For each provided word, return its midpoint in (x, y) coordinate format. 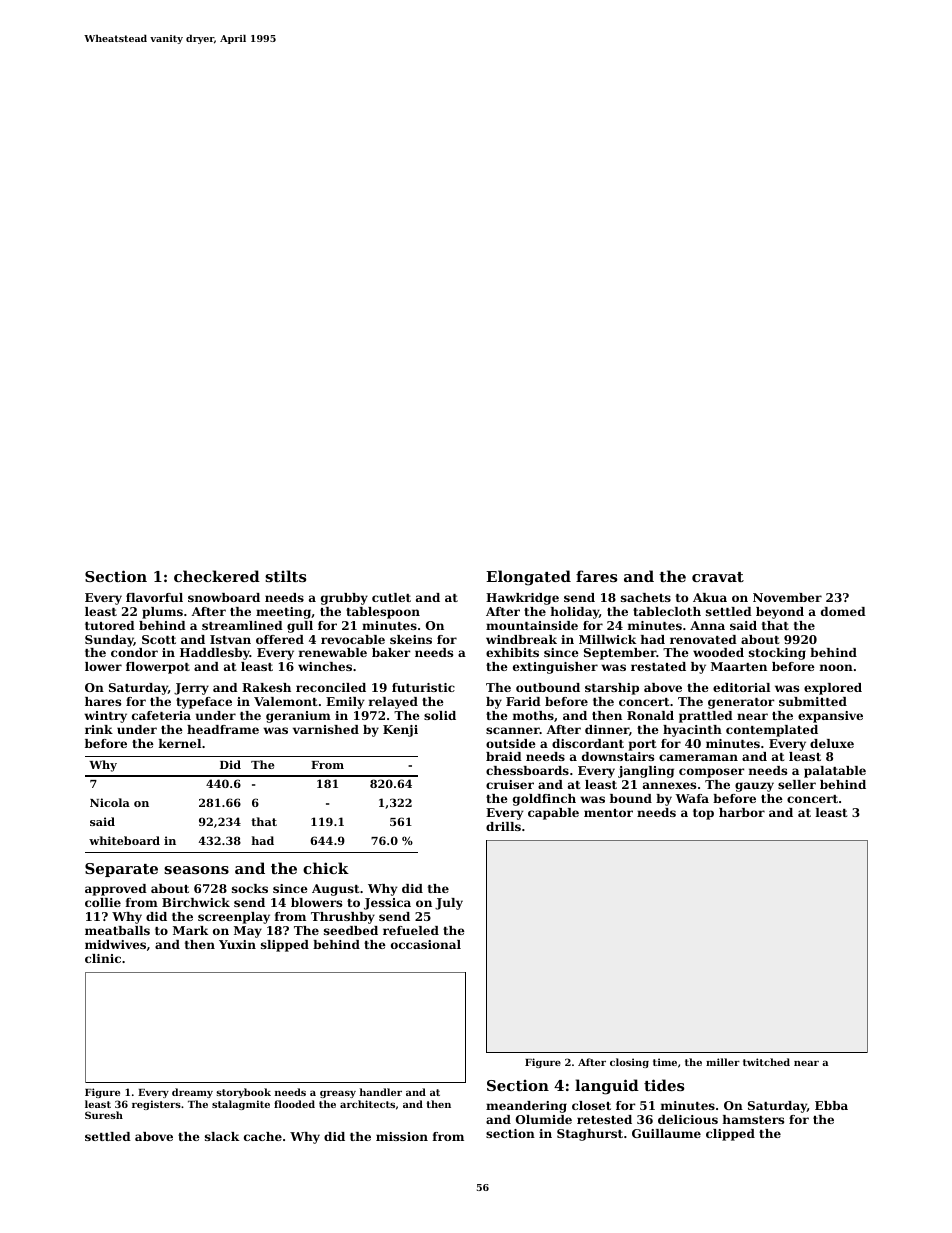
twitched (766, 1062)
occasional (426, 944)
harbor (742, 812)
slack (222, 1136)
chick (326, 868)
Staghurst (590, 1135)
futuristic (423, 687)
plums (162, 613)
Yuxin (237, 944)
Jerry (191, 689)
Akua (710, 597)
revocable (353, 639)
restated (658, 666)
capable (553, 814)
